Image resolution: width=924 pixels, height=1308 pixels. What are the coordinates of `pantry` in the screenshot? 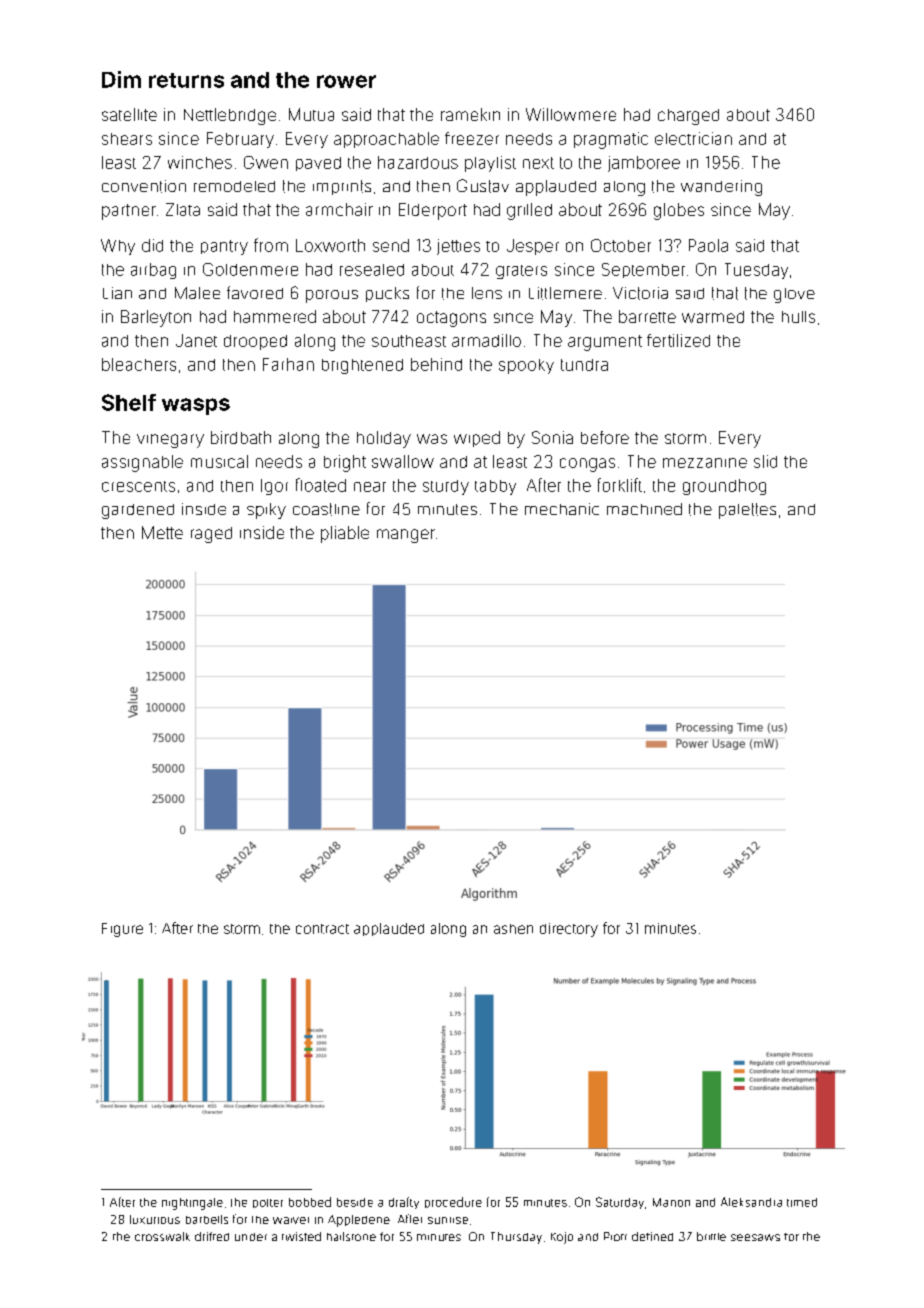 It's located at (224, 247).
